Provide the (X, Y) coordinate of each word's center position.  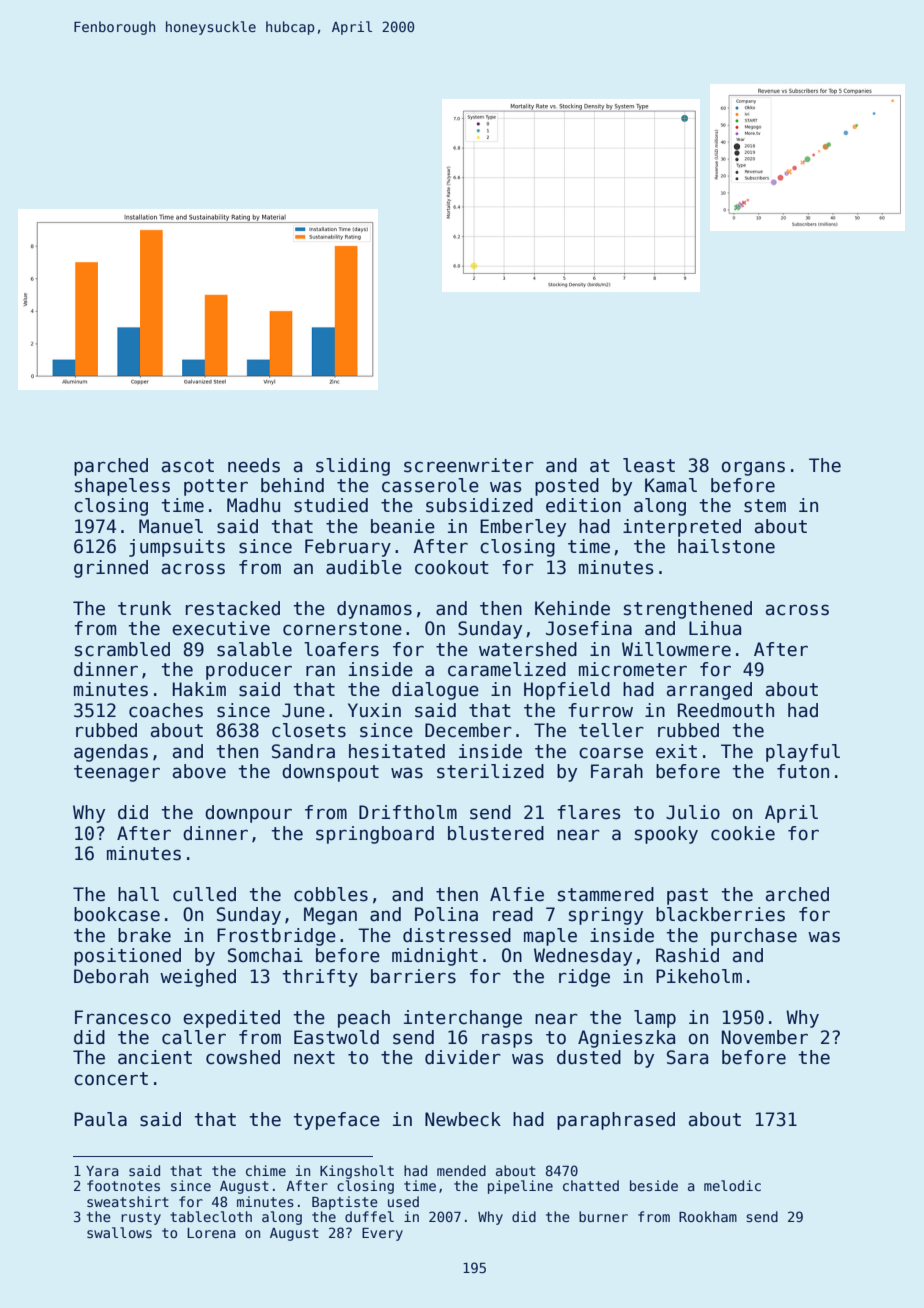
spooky (666, 835)
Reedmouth (726, 710)
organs (753, 468)
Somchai (265, 955)
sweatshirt (128, 1201)
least (649, 465)
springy (606, 916)
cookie (743, 833)
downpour (248, 814)
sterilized (490, 771)
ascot (188, 466)
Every (382, 1234)
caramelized (507, 669)
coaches (166, 710)
